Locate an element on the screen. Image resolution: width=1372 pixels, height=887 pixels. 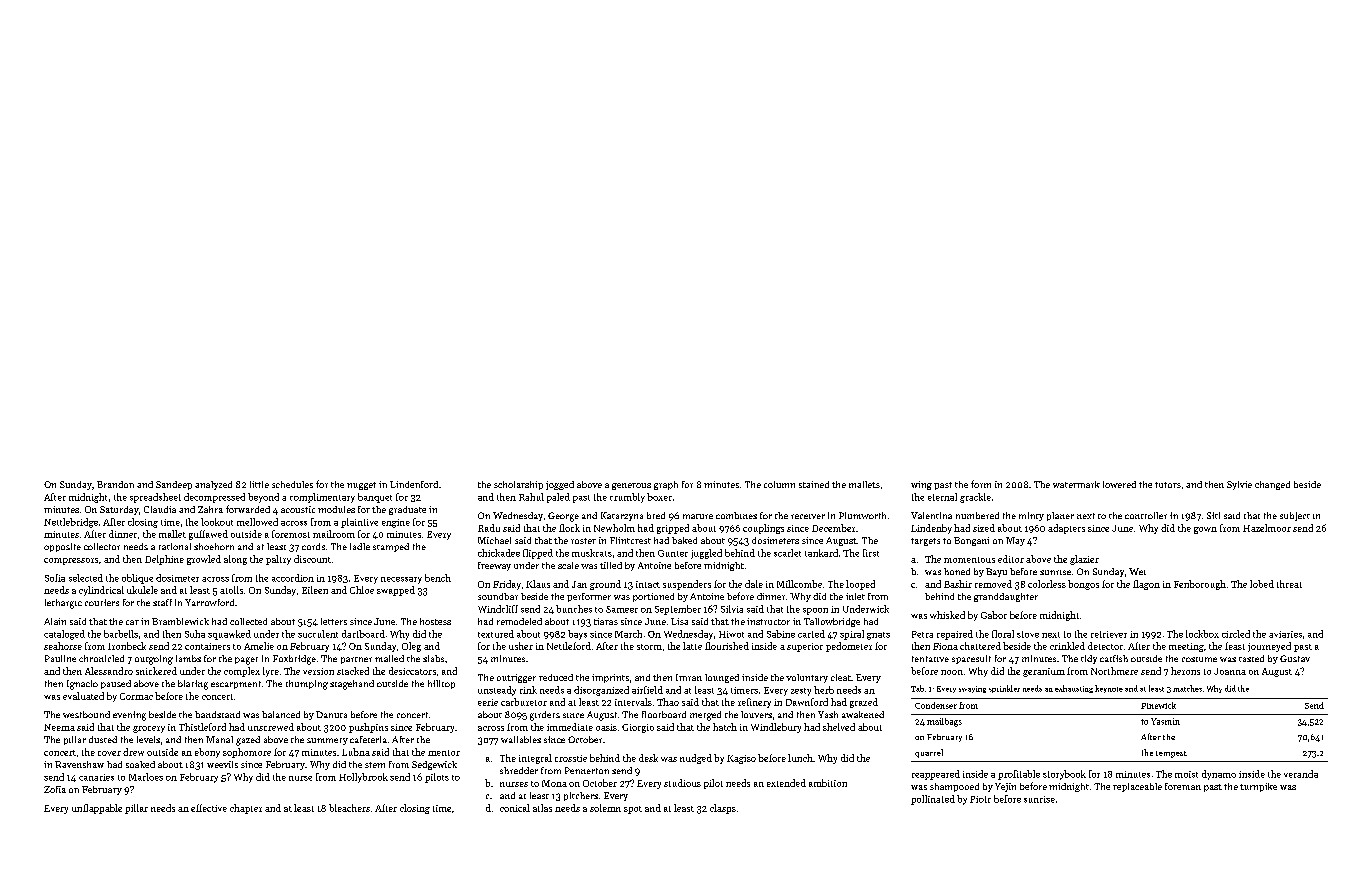
Gabor is located at coordinates (994, 615).
